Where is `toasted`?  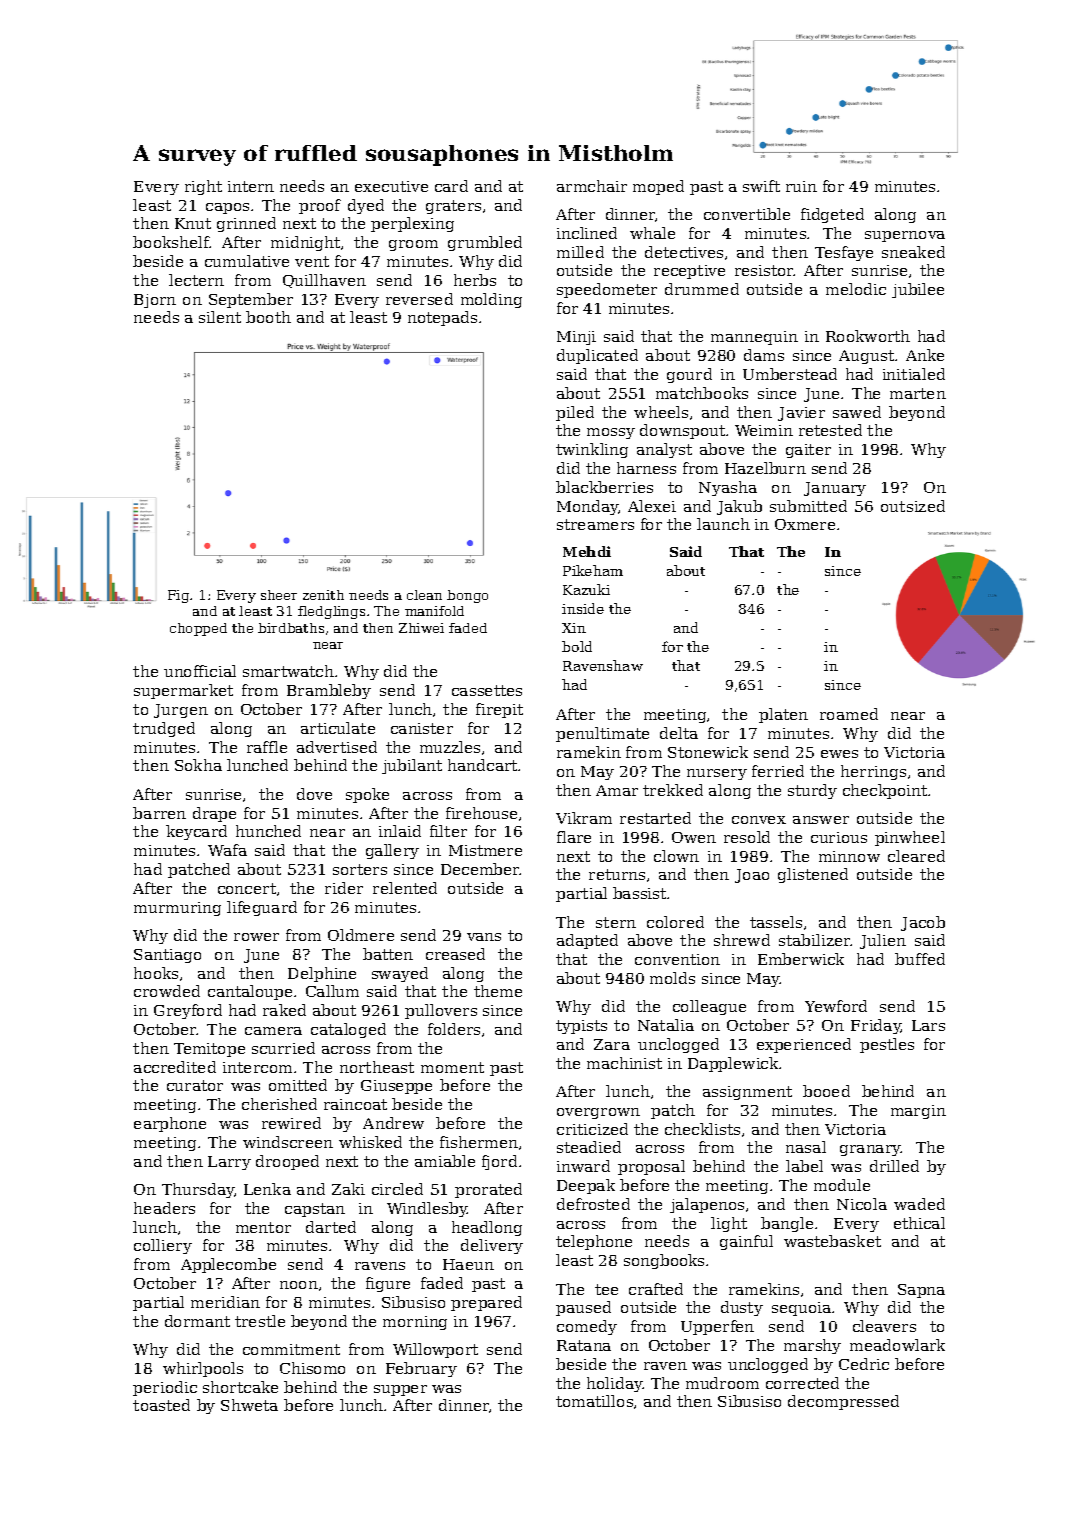
toasted is located at coordinates (161, 1405).
